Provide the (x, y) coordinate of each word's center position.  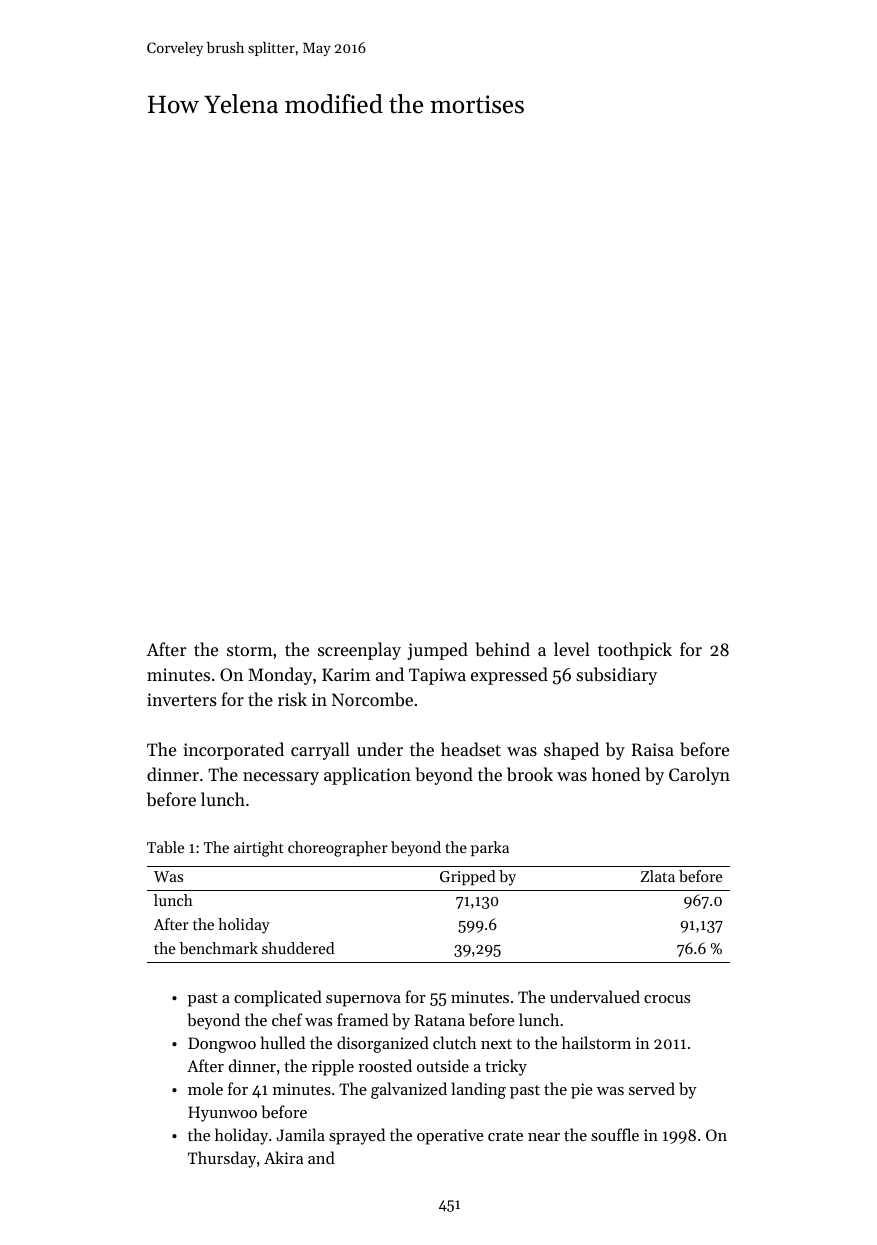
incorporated (233, 751)
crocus (667, 999)
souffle (615, 1134)
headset (471, 749)
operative (450, 1137)
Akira (283, 1157)
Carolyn (699, 776)
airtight (259, 849)
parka (490, 848)
